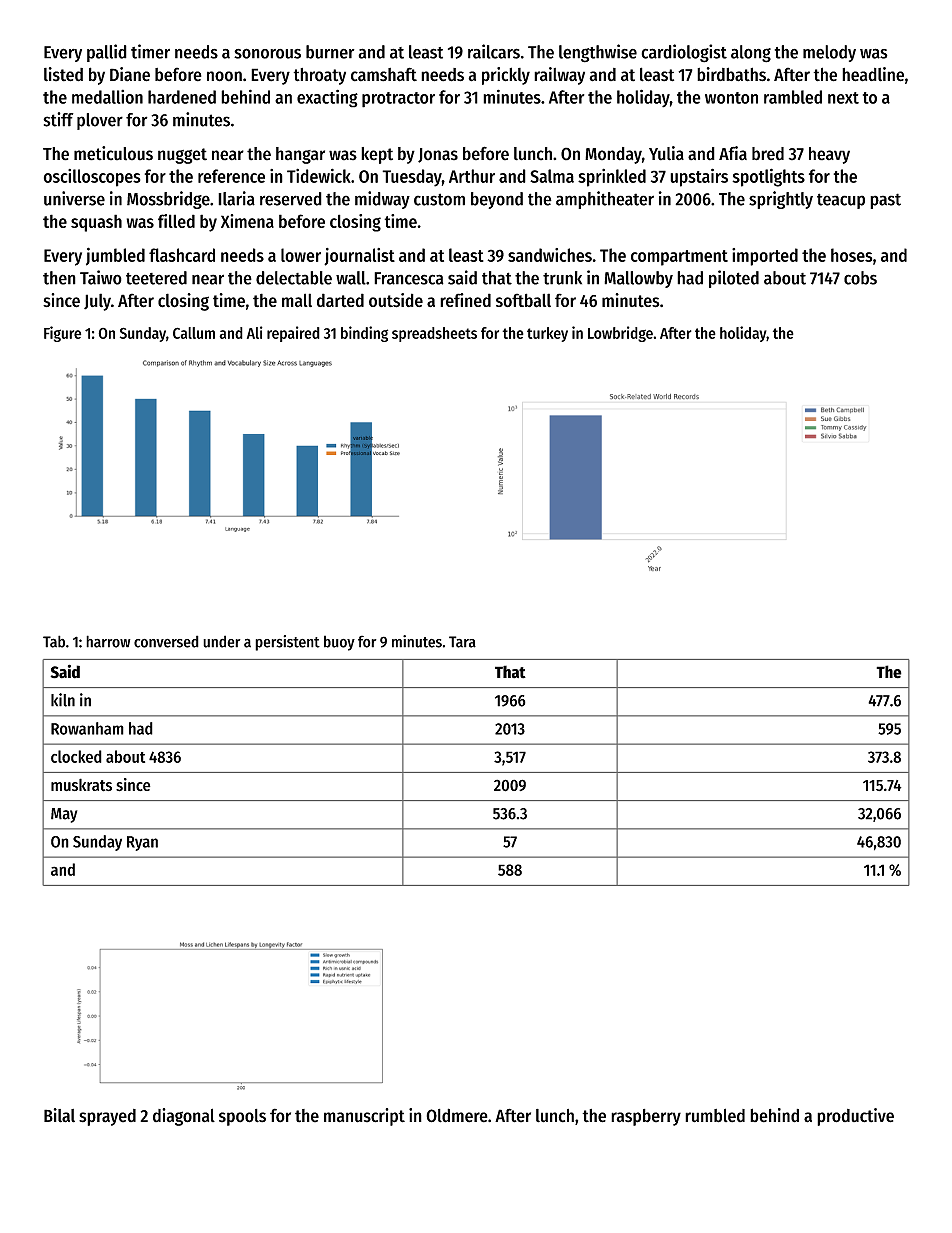  Describe the element at coordinates (731, 98) in the screenshot. I see `wonton` at that location.
